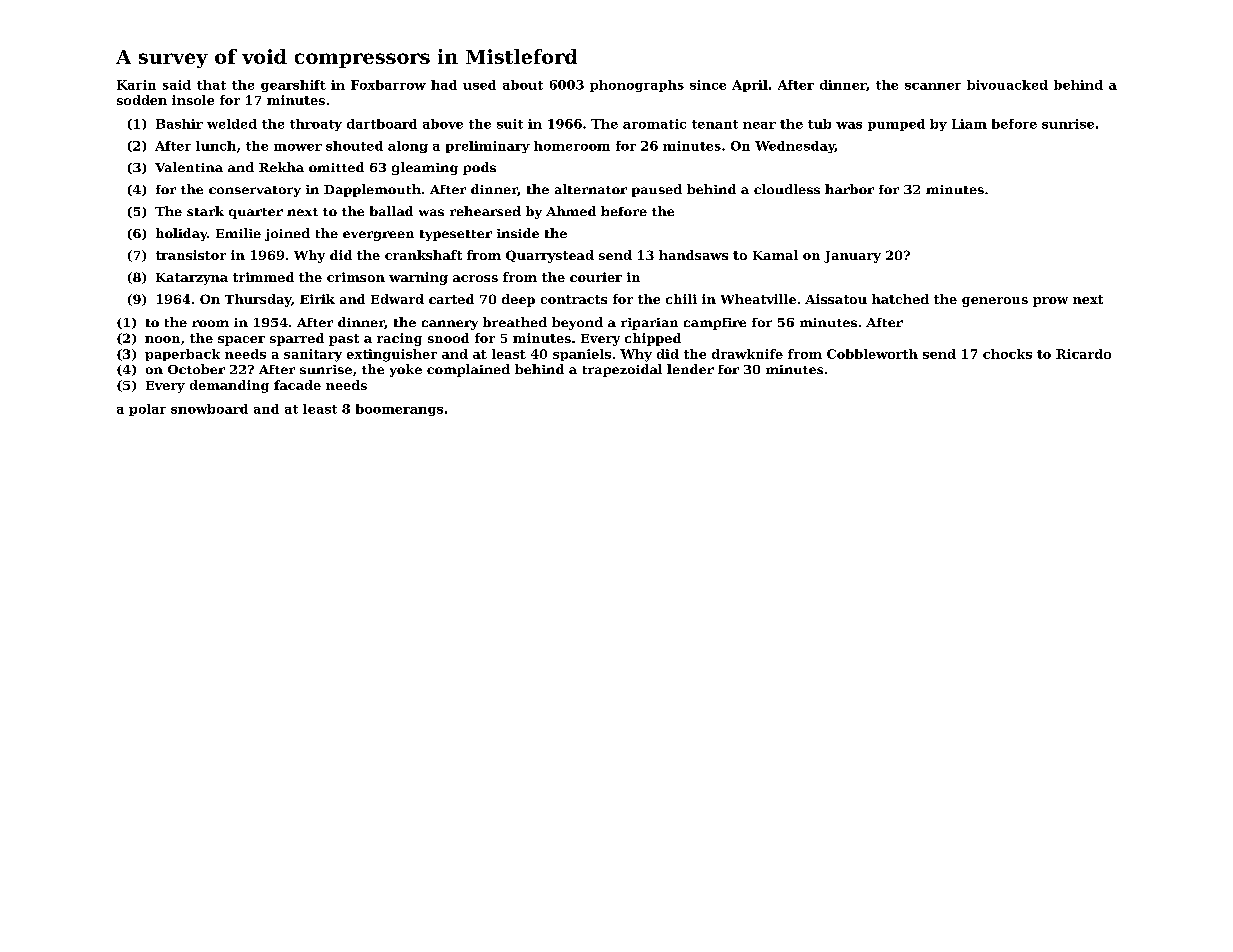 The image size is (1233, 952). I want to click on polar, so click(147, 410).
